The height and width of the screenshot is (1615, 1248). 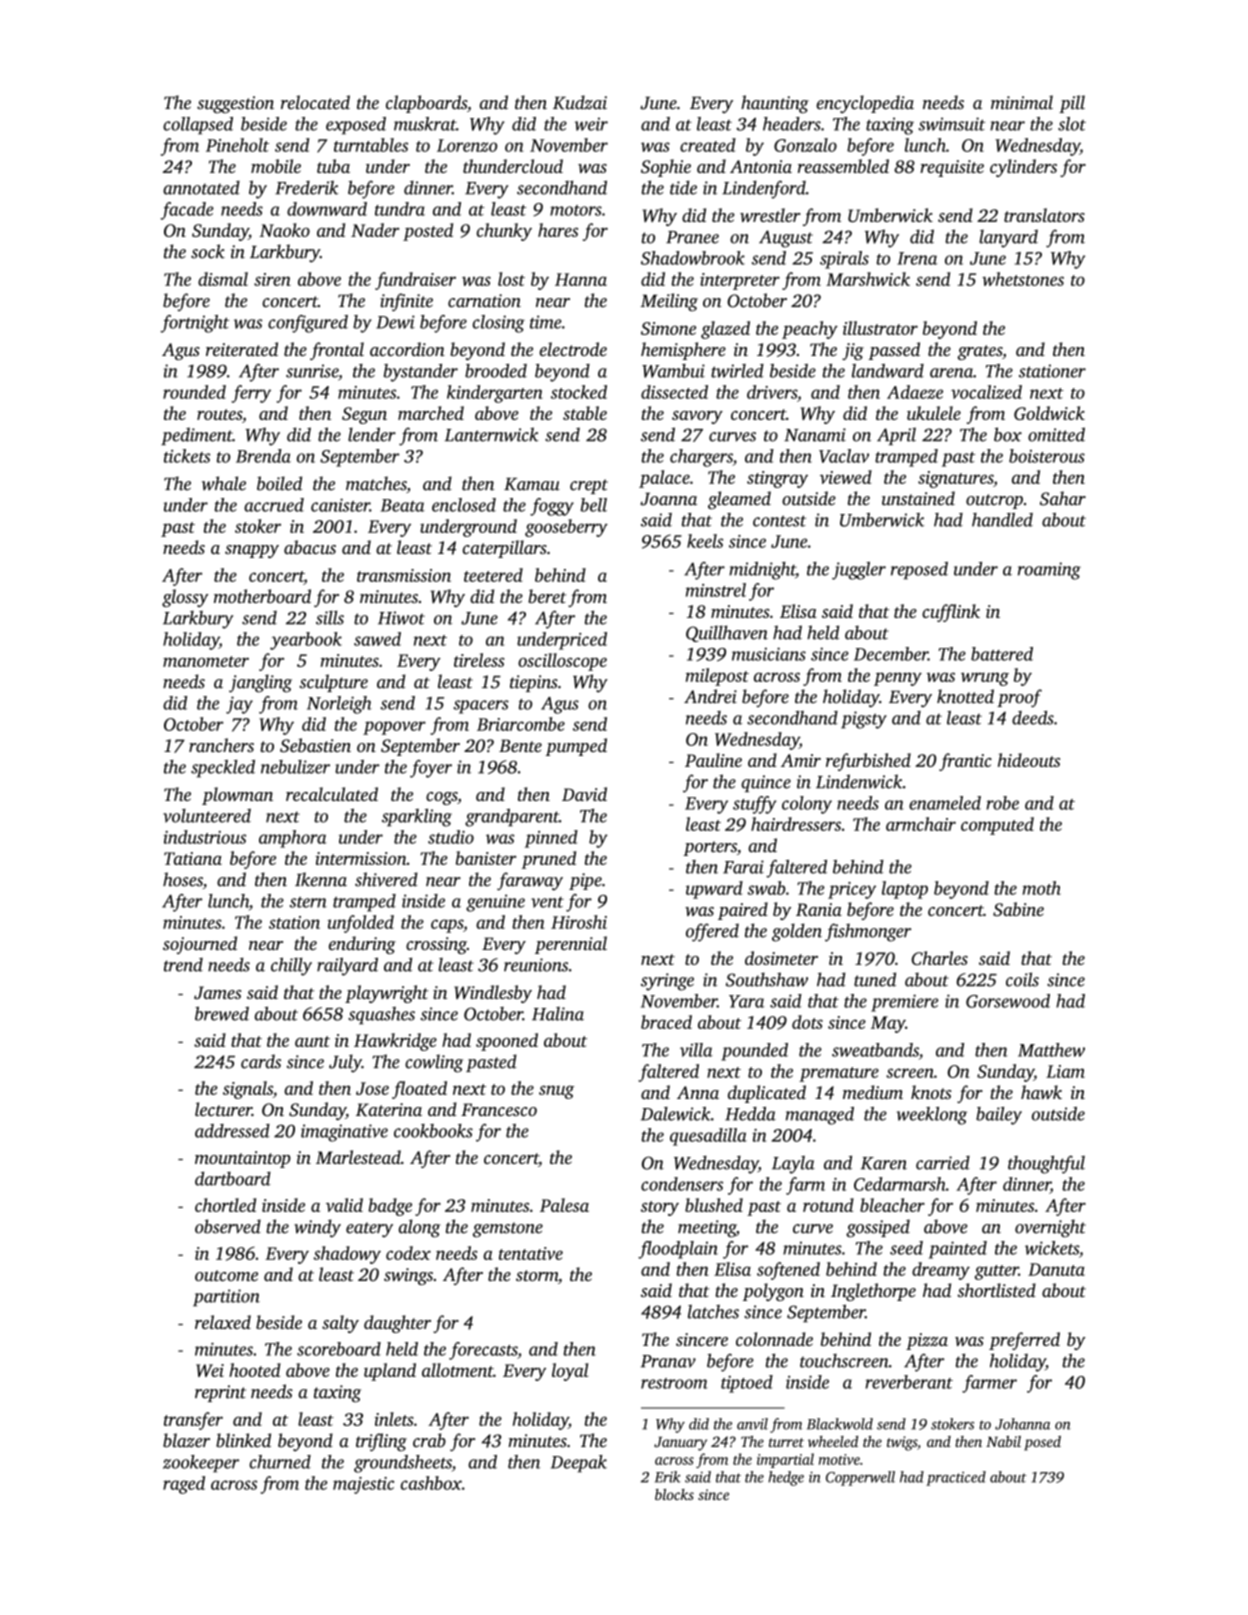 I want to click on Halina, so click(x=558, y=1014).
